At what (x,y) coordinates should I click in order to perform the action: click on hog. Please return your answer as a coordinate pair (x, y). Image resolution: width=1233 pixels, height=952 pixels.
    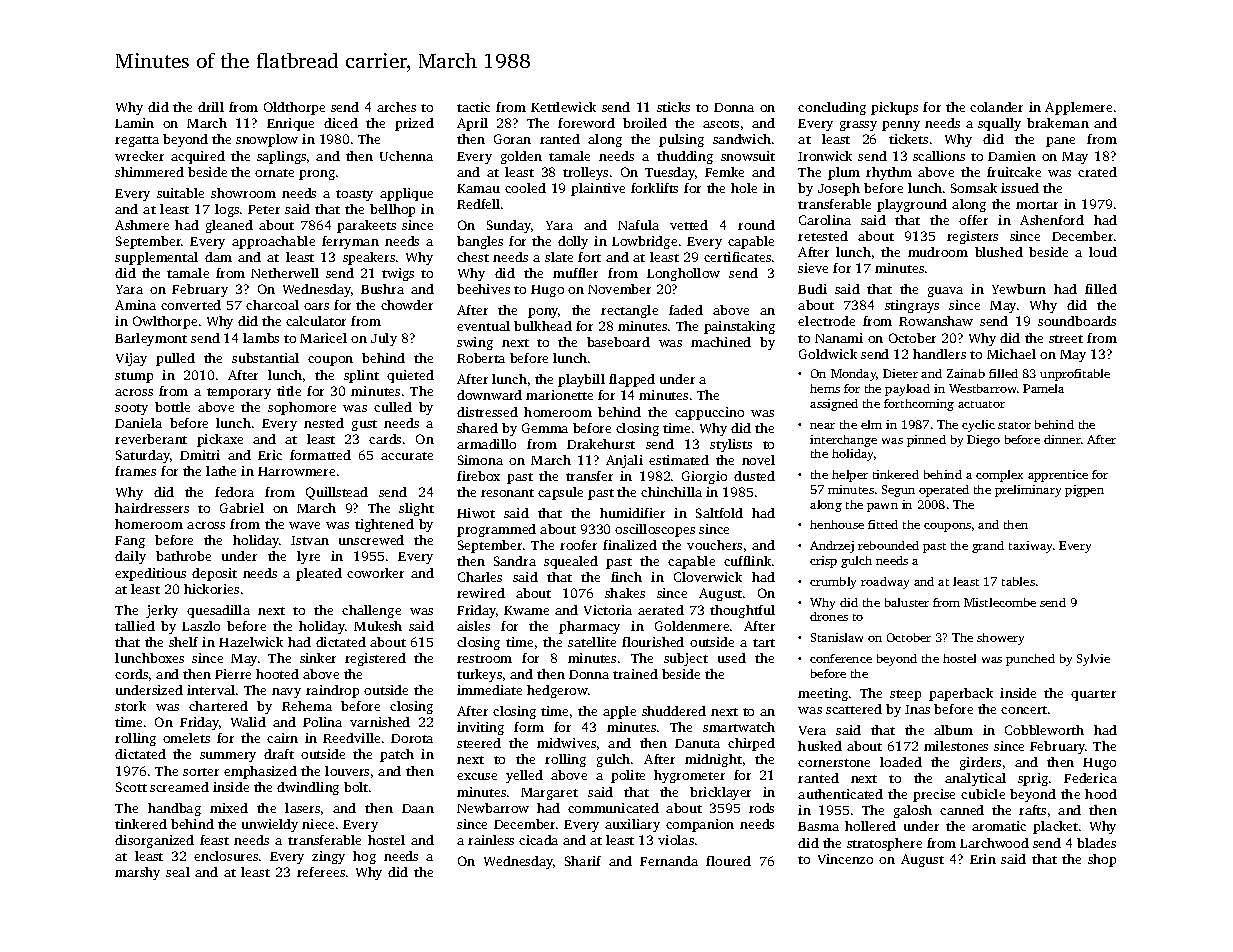
    Looking at the image, I should click on (364, 857).
